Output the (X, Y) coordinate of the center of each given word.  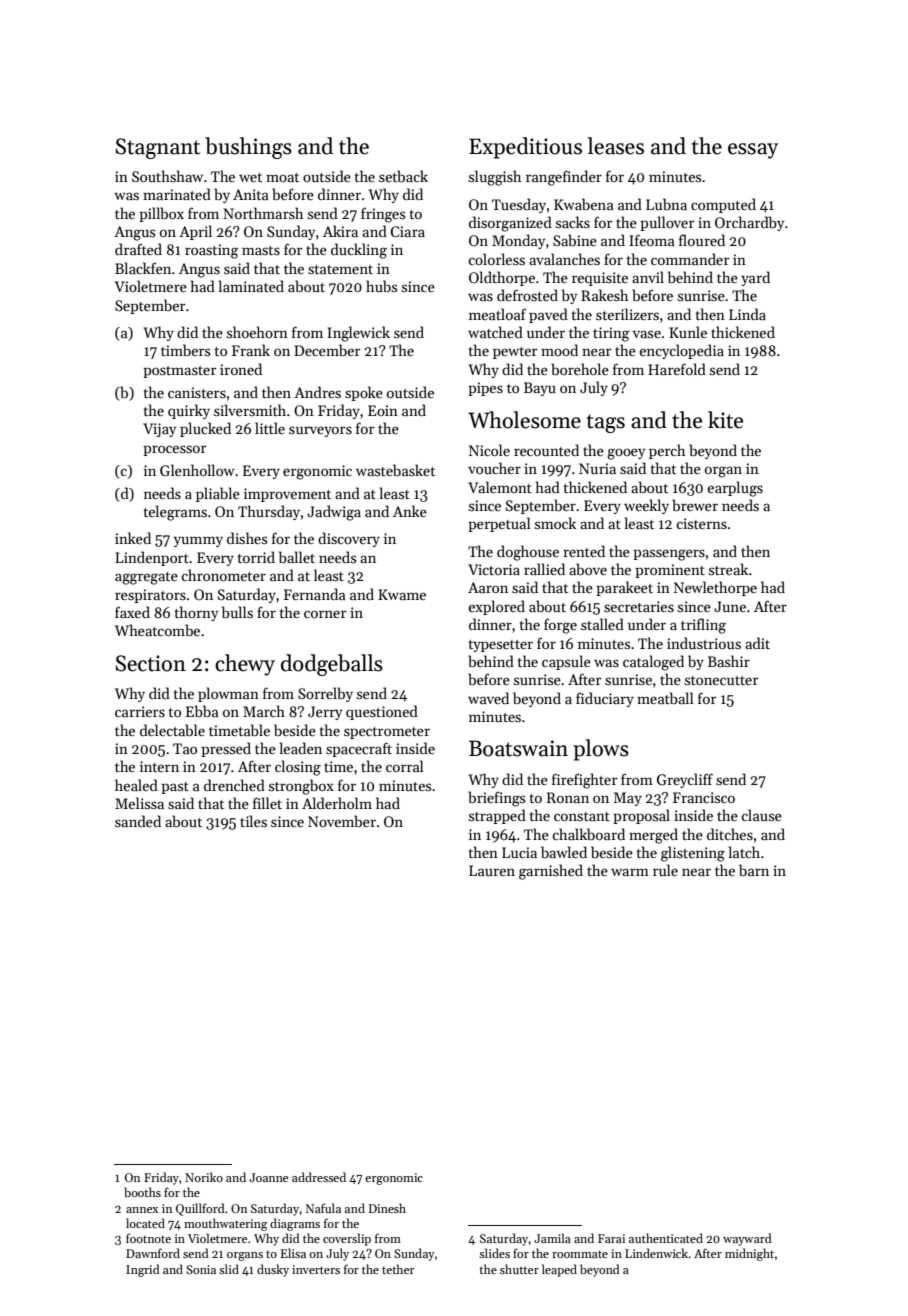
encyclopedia (682, 351)
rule (665, 870)
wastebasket (395, 470)
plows (601, 750)
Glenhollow (197, 470)
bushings (248, 148)
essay (753, 151)
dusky (273, 1270)
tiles (253, 821)
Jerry (325, 713)
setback (403, 176)
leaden (301, 748)
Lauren (492, 870)
